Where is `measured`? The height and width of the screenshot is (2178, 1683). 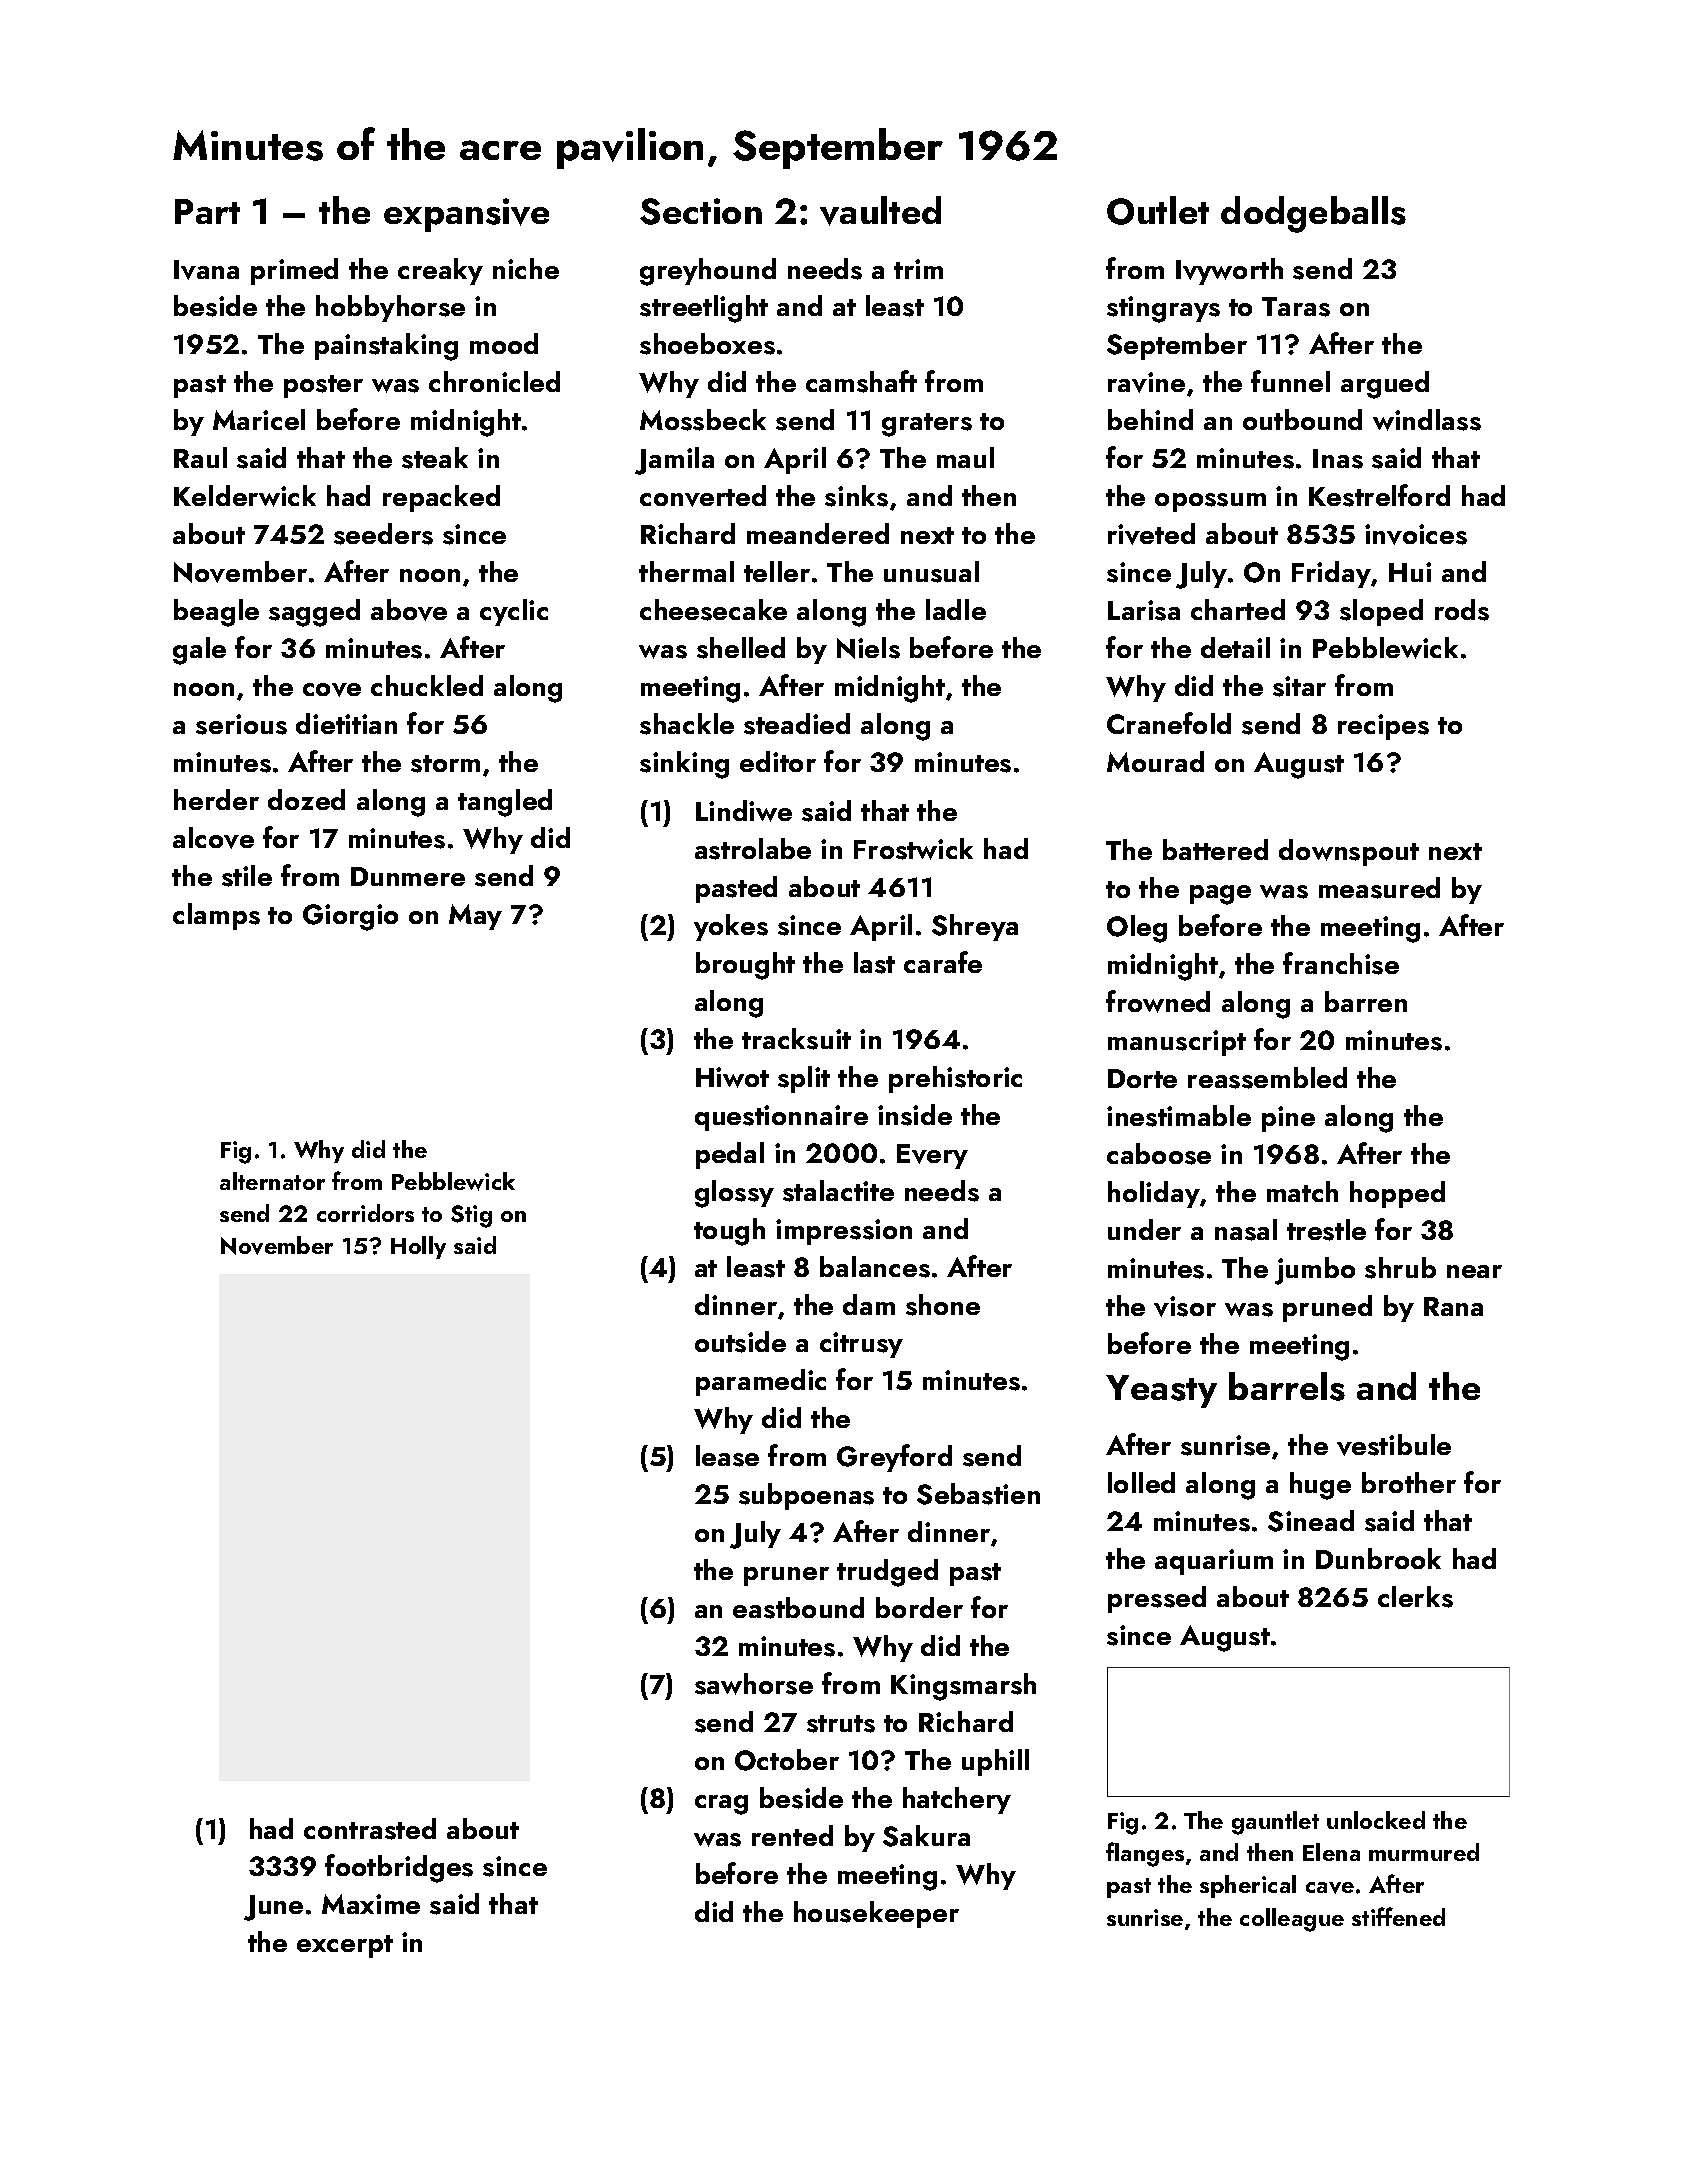 measured is located at coordinates (1379, 888).
